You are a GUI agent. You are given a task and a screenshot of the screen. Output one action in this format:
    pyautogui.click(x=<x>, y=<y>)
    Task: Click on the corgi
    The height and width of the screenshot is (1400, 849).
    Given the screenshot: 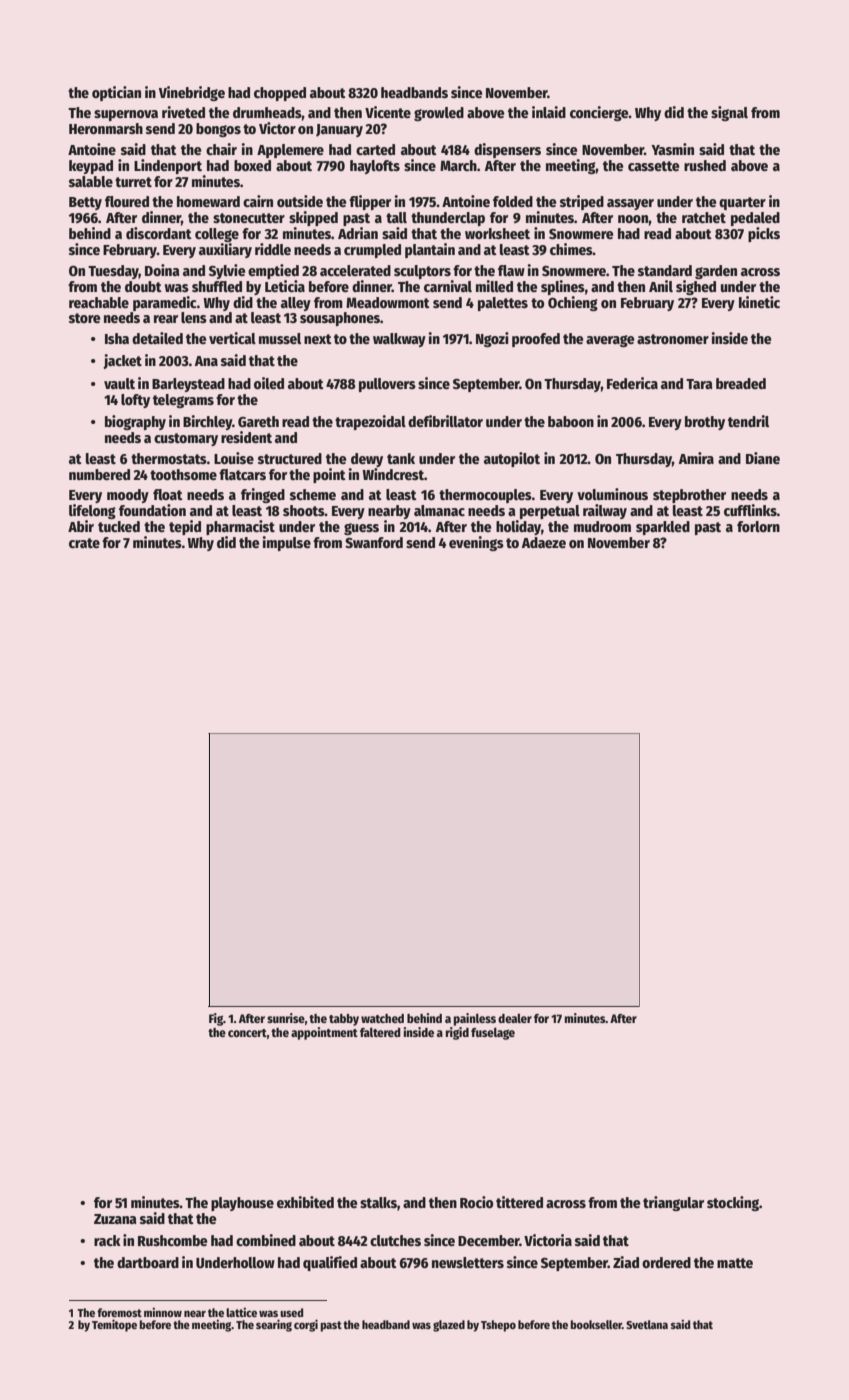 What is the action you would take?
    pyautogui.click(x=306, y=1325)
